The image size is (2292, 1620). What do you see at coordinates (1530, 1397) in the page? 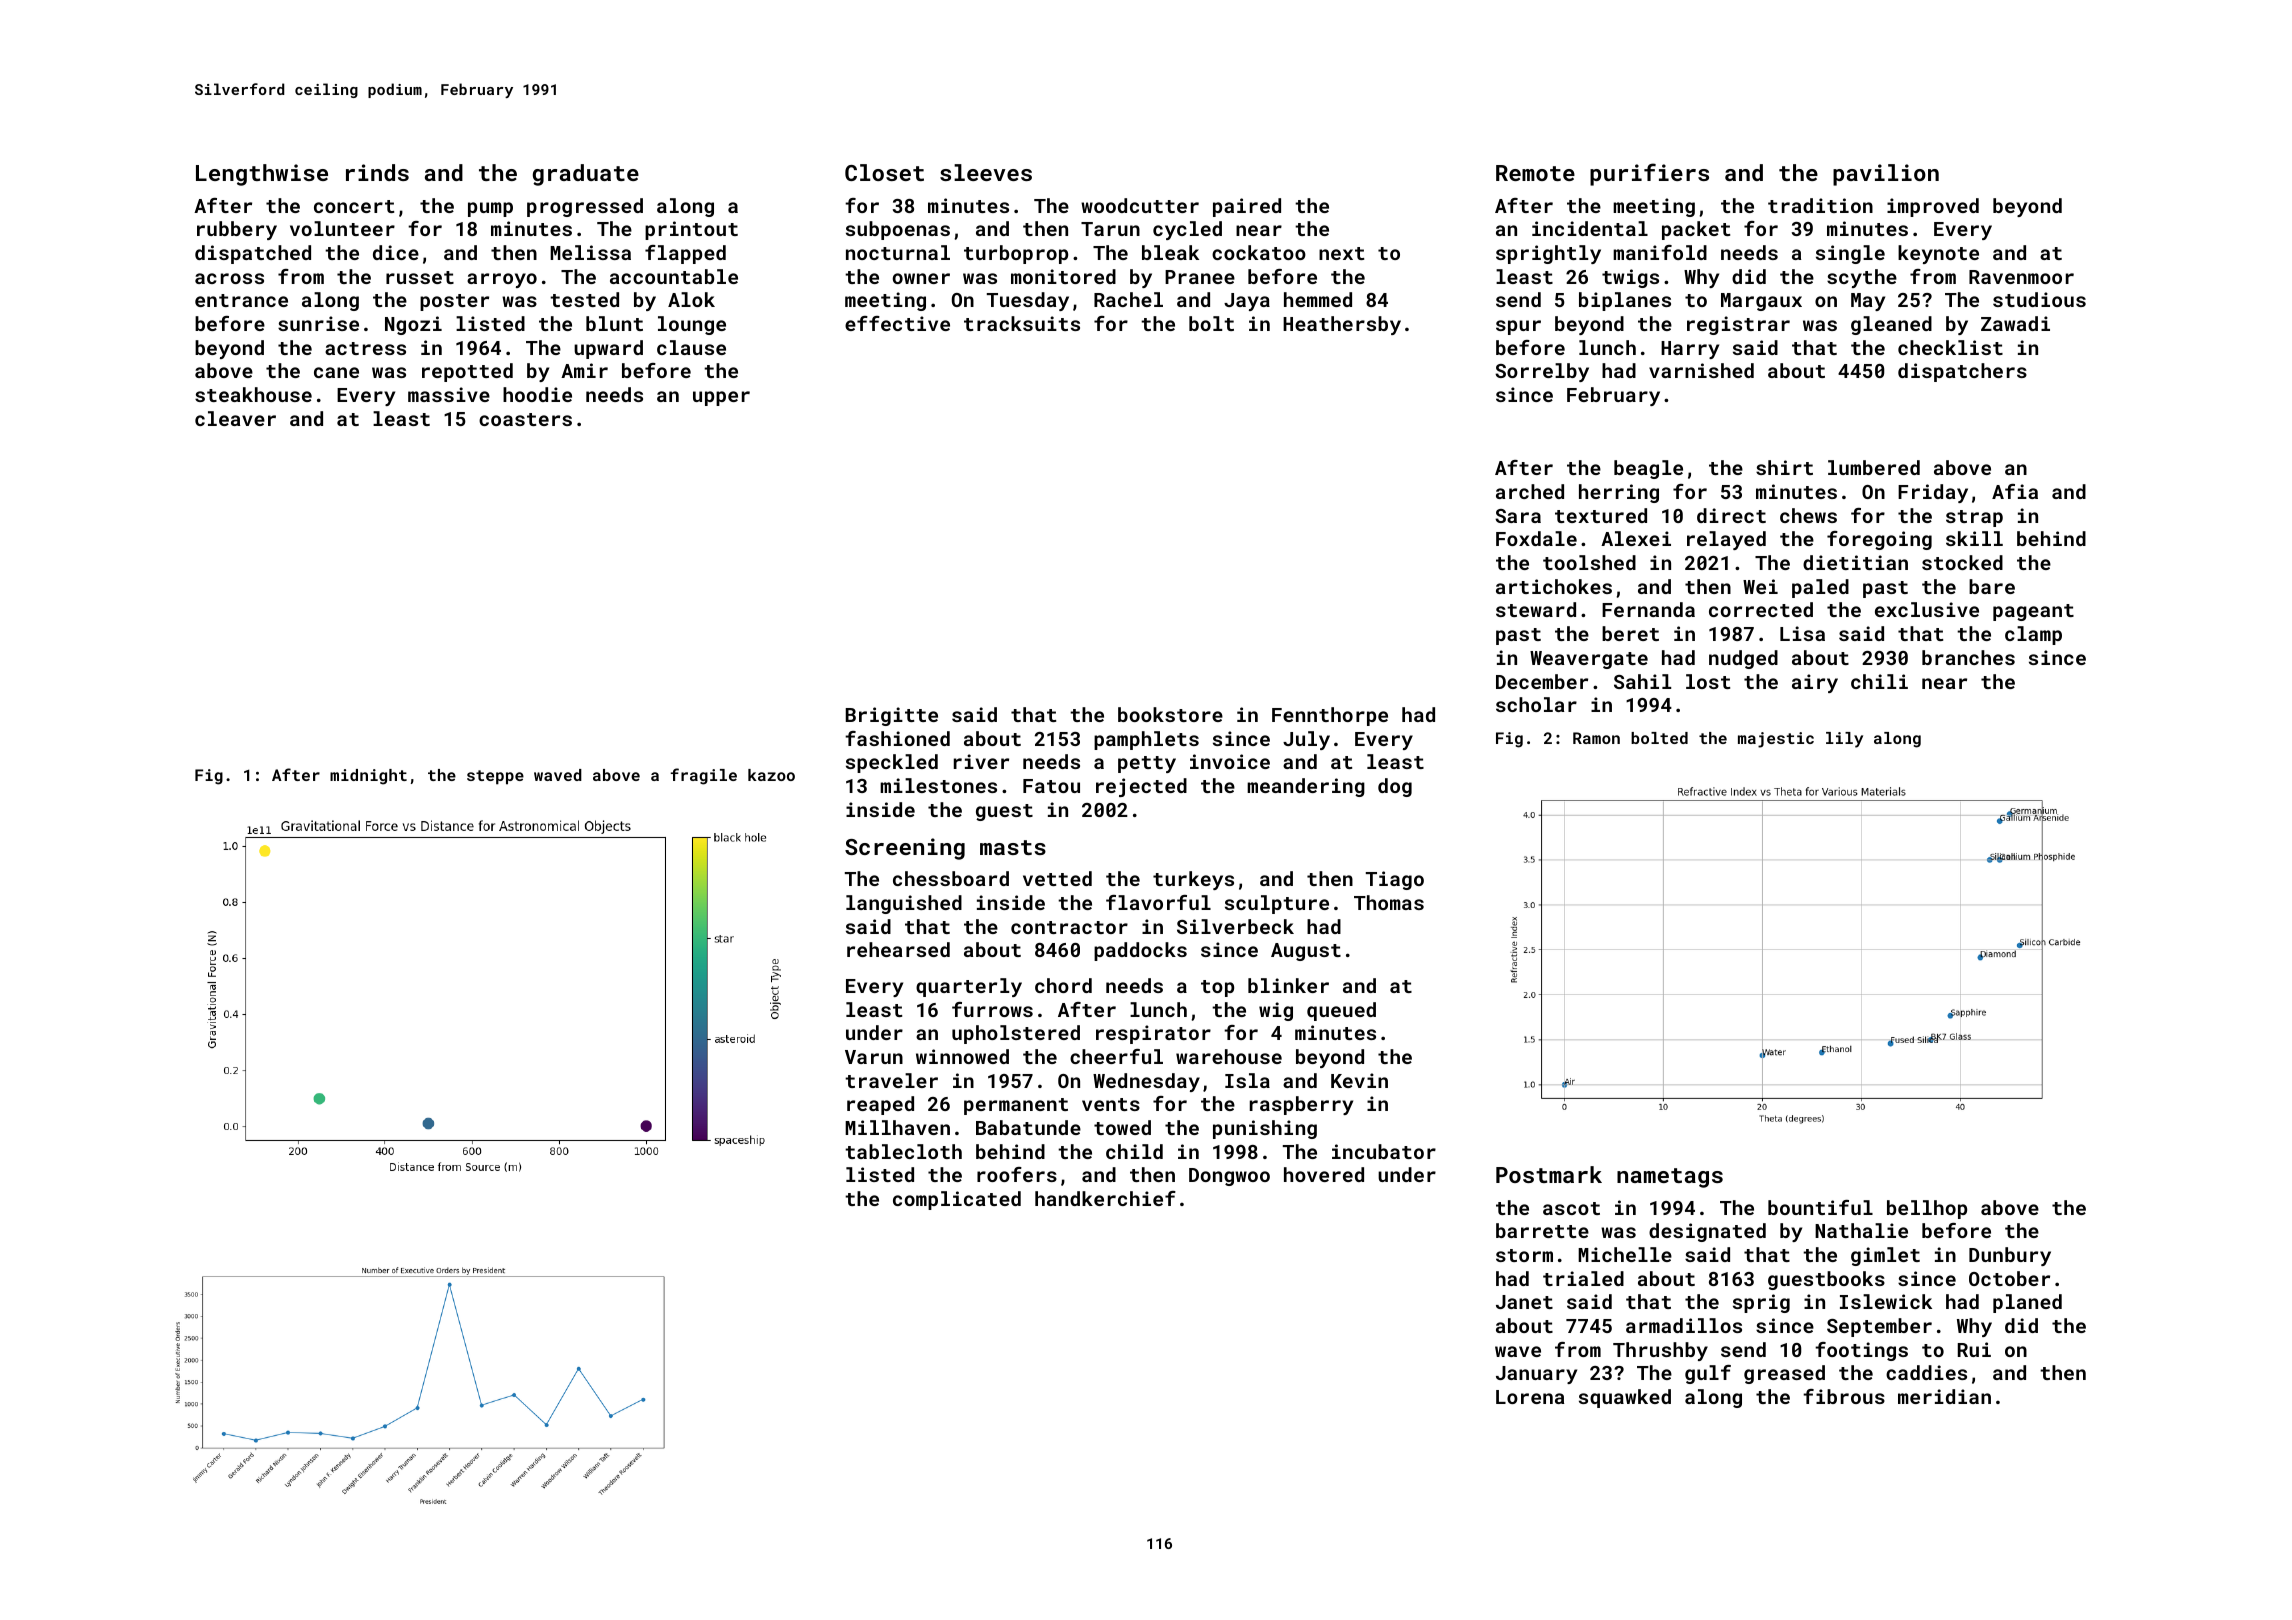
I see `Lorena` at bounding box center [1530, 1397].
